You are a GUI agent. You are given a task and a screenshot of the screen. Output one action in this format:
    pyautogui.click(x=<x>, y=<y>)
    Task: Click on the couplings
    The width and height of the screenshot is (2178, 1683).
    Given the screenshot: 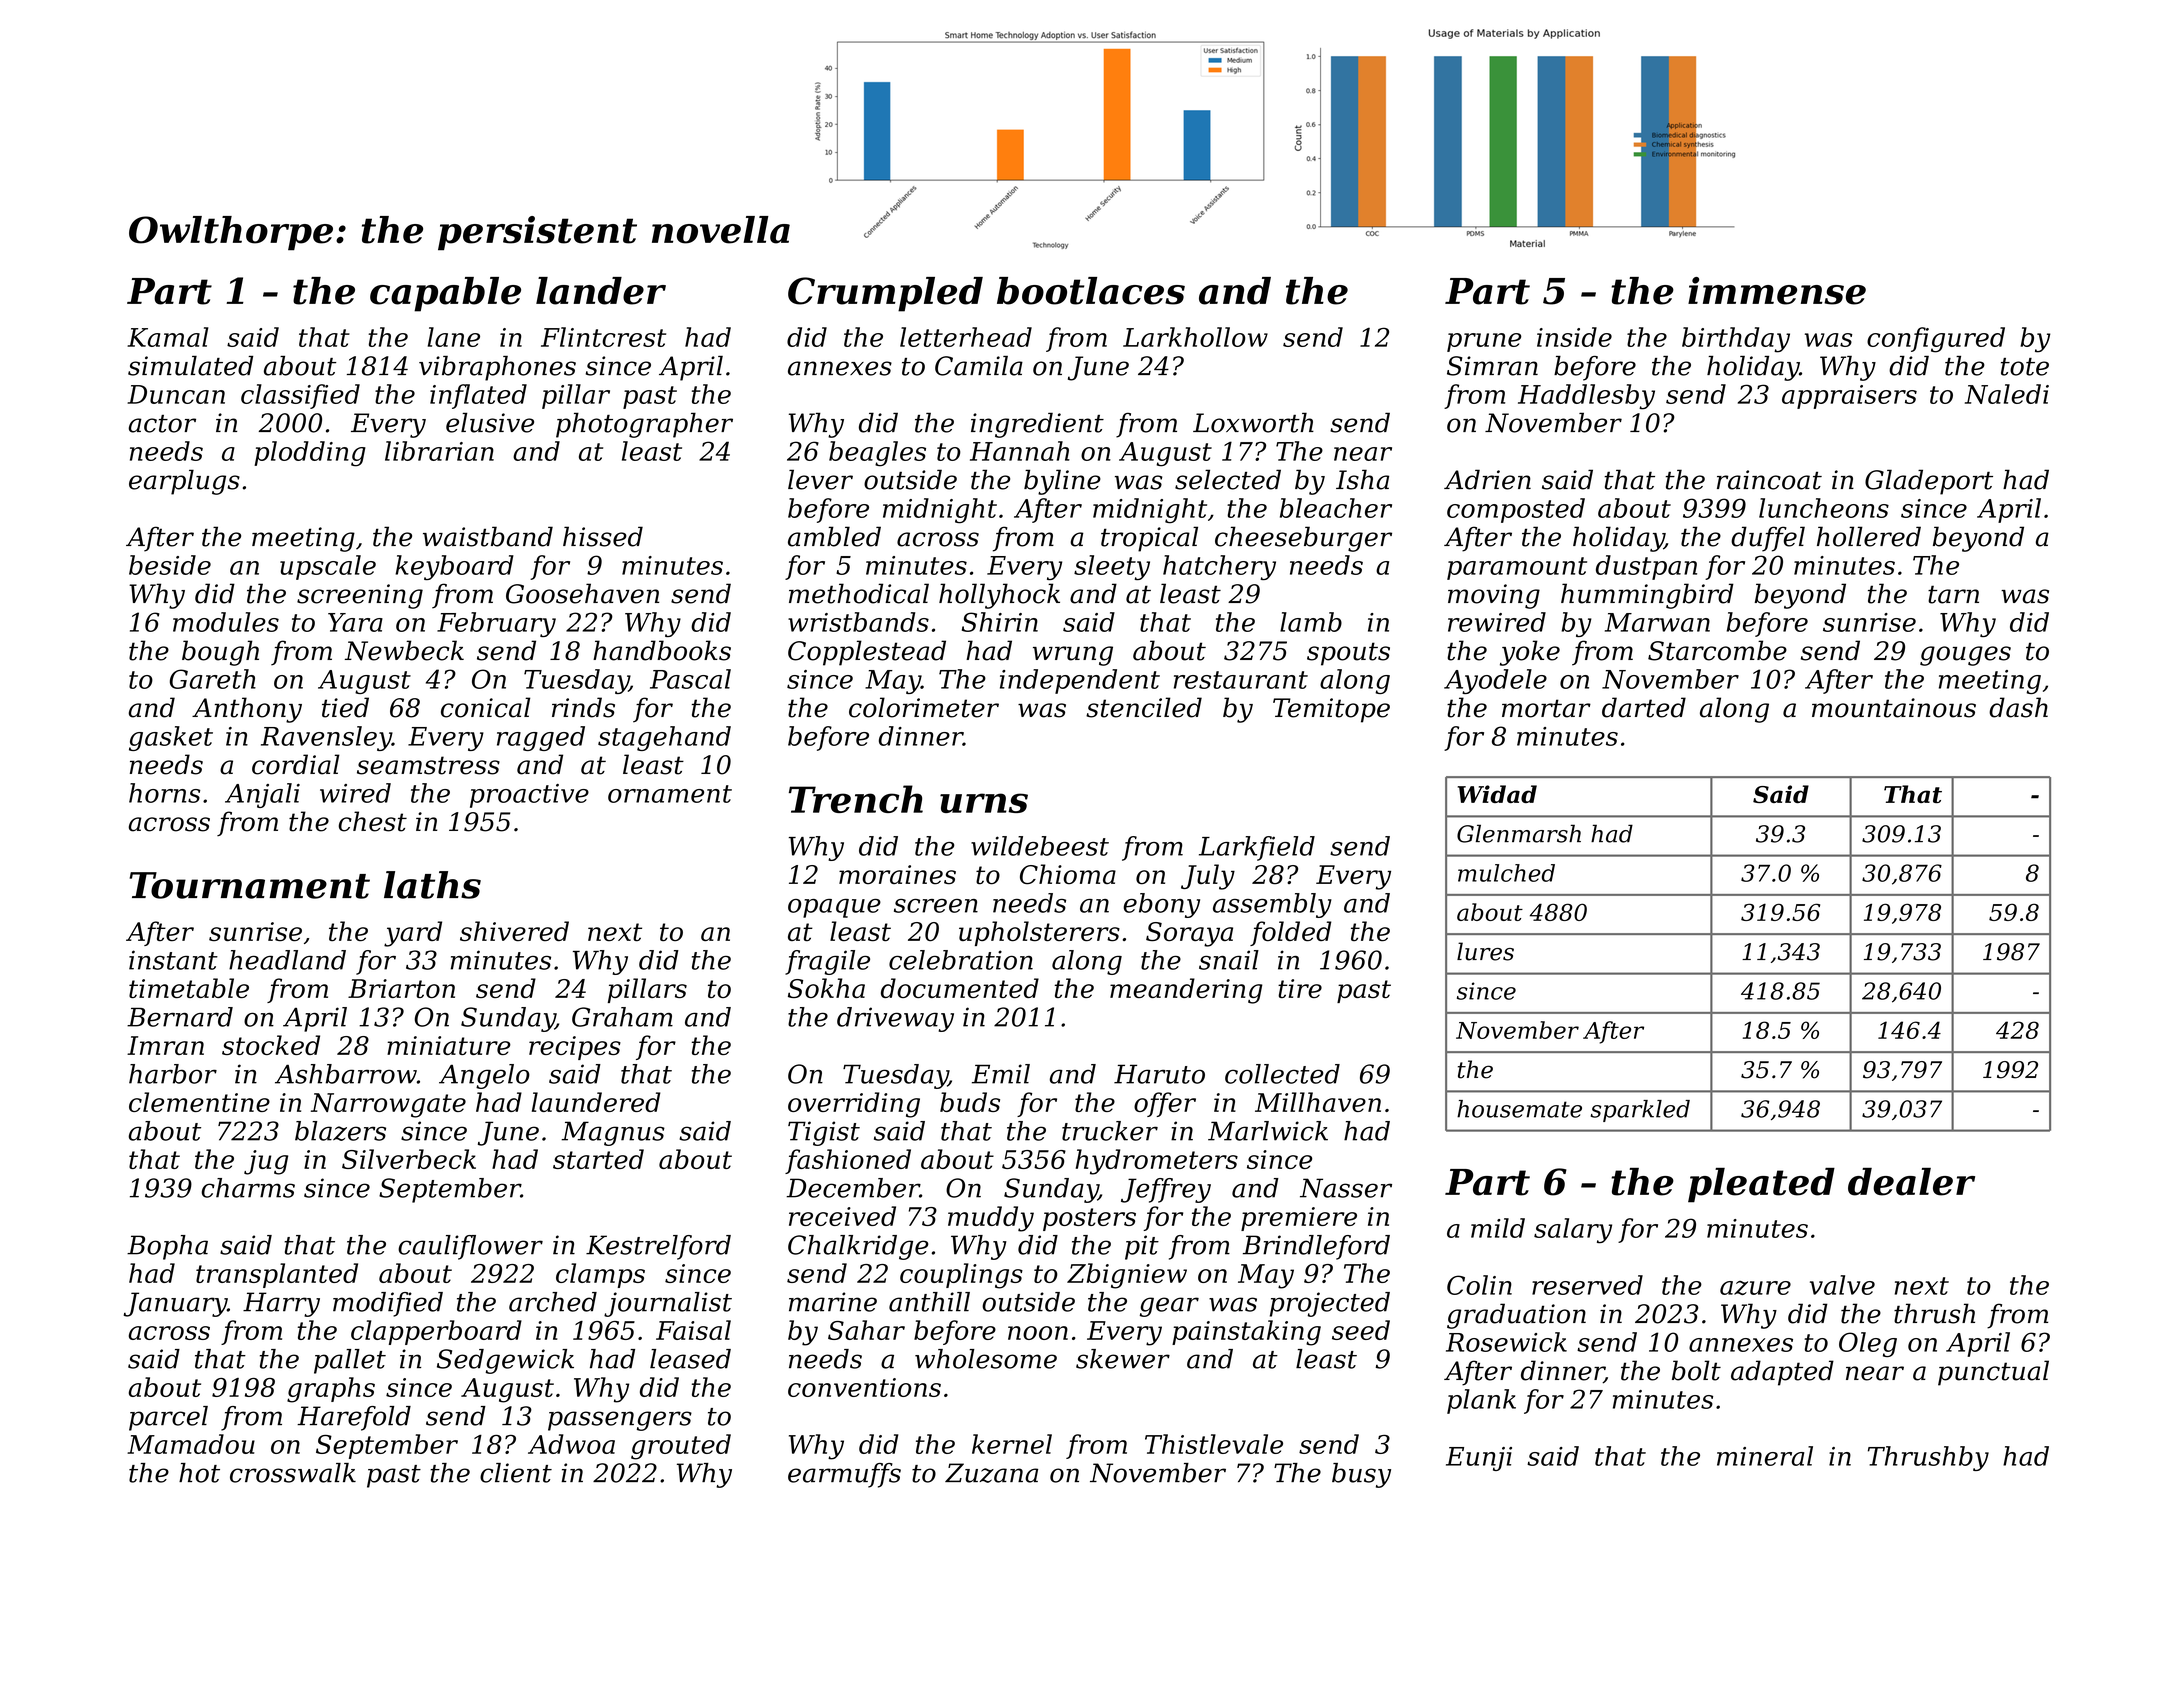 What is the action you would take?
    pyautogui.click(x=961, y=1276)
